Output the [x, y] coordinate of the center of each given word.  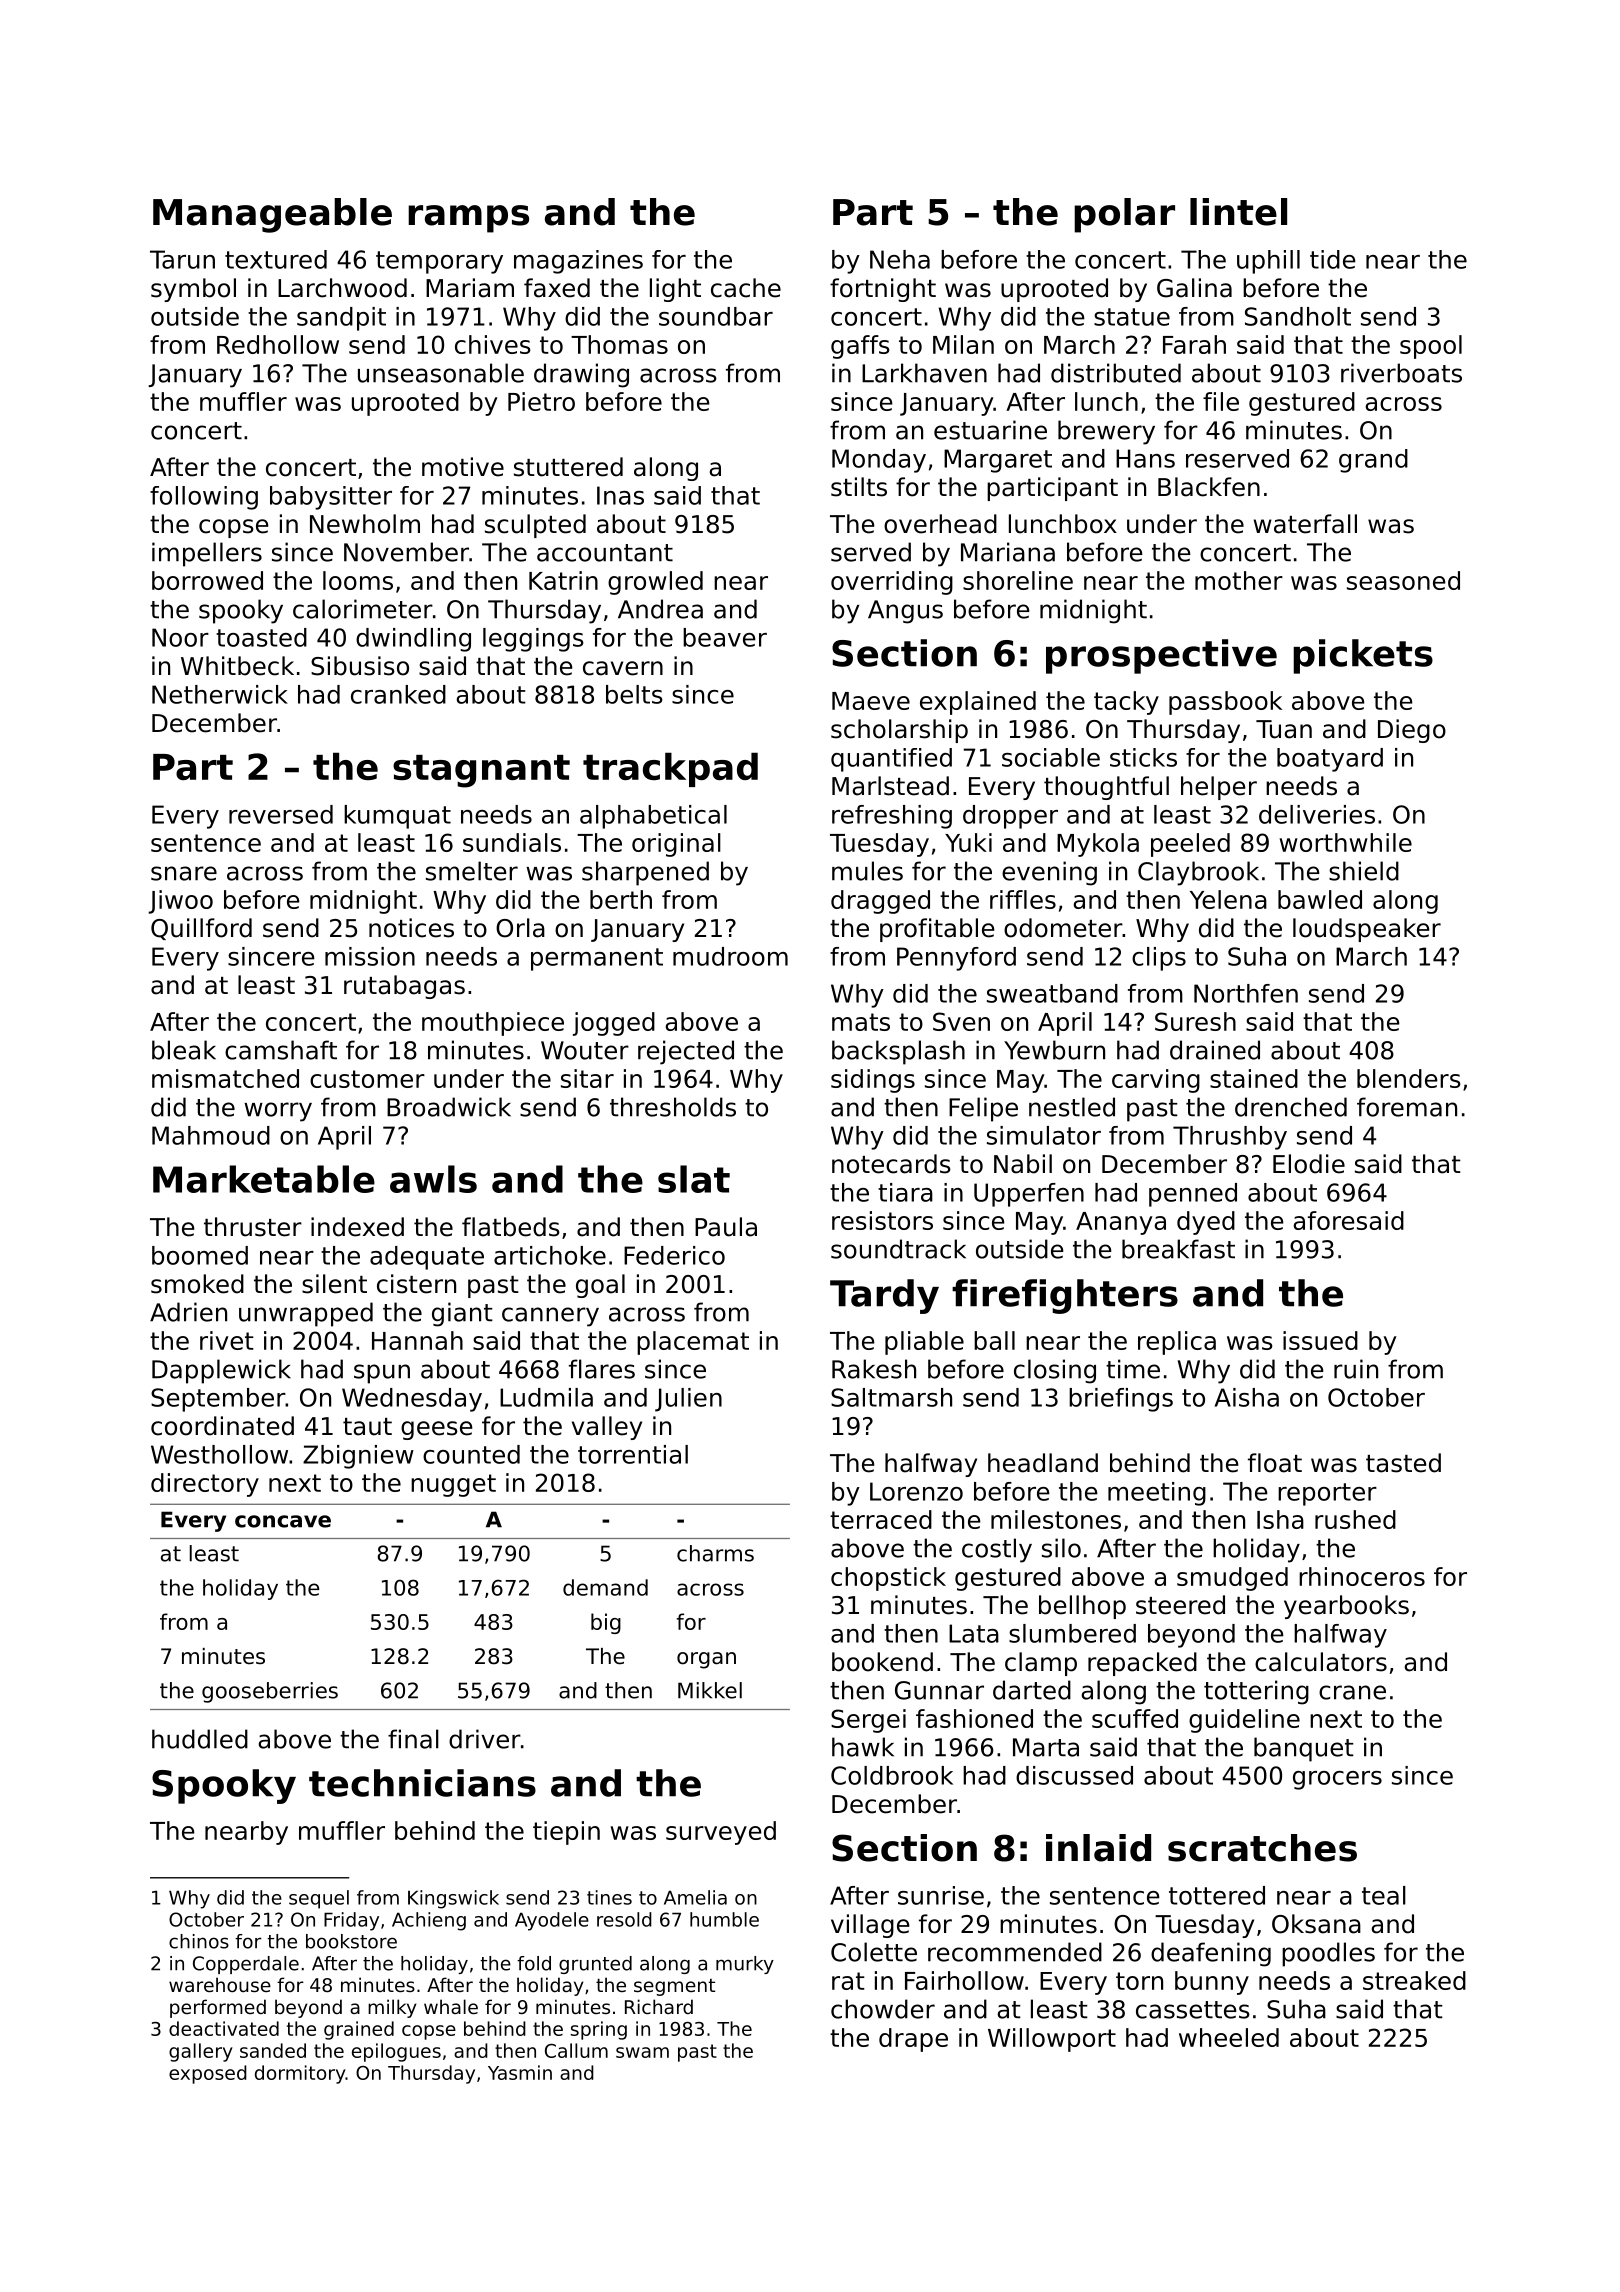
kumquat [397, 817]
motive [463, 467]
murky [745, 1965]
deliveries [1317, 814]
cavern [623, 668]
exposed [208, 2074]
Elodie [1309, 1164]
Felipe [983, 1109]
